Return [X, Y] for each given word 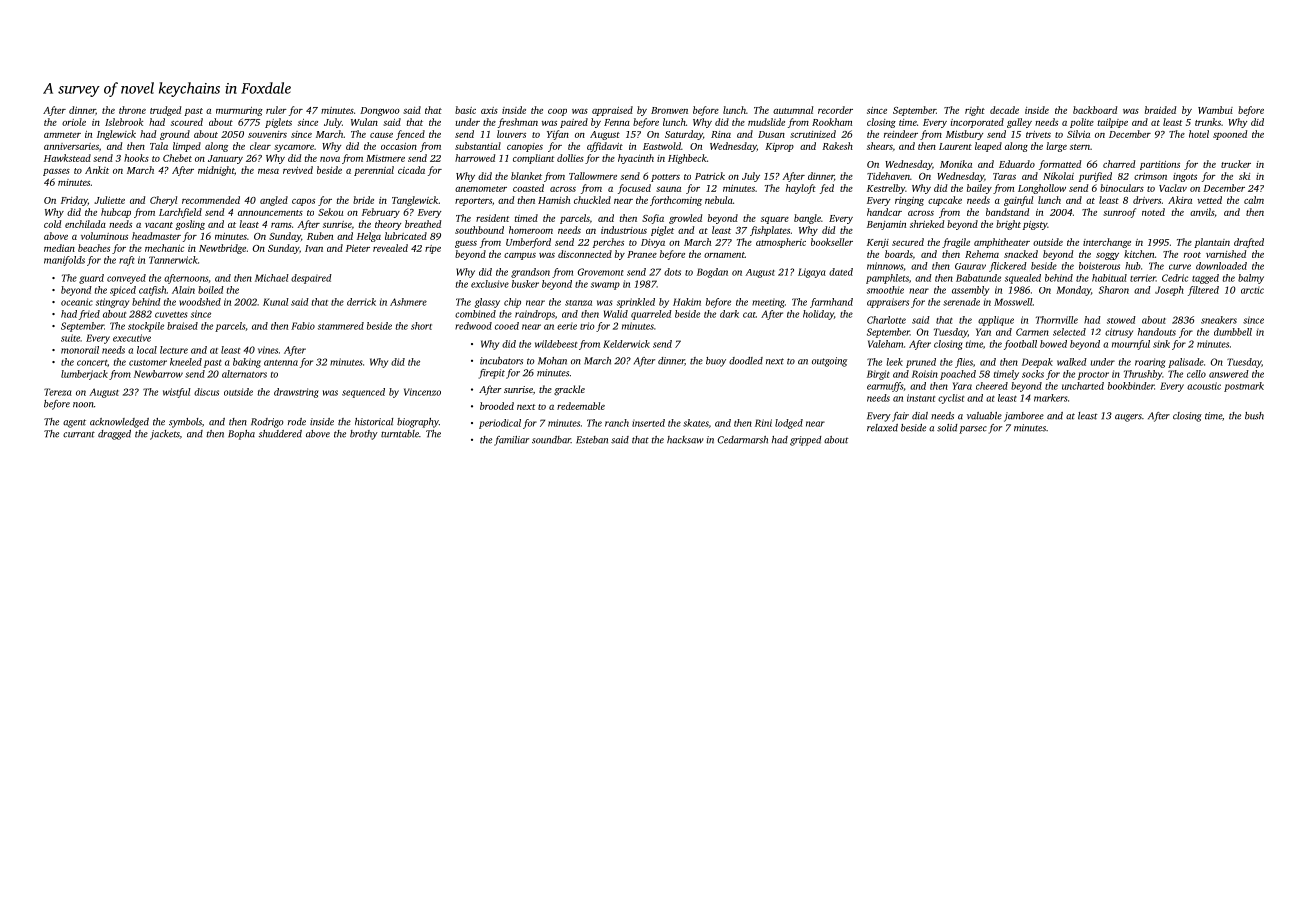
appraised [612, 111]
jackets [165, 435]
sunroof [1119, 213]
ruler [276, 110]
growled [685, 219]
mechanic [164, 248]
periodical [500, 424]
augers [1128, 418]
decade [1004, 110]
